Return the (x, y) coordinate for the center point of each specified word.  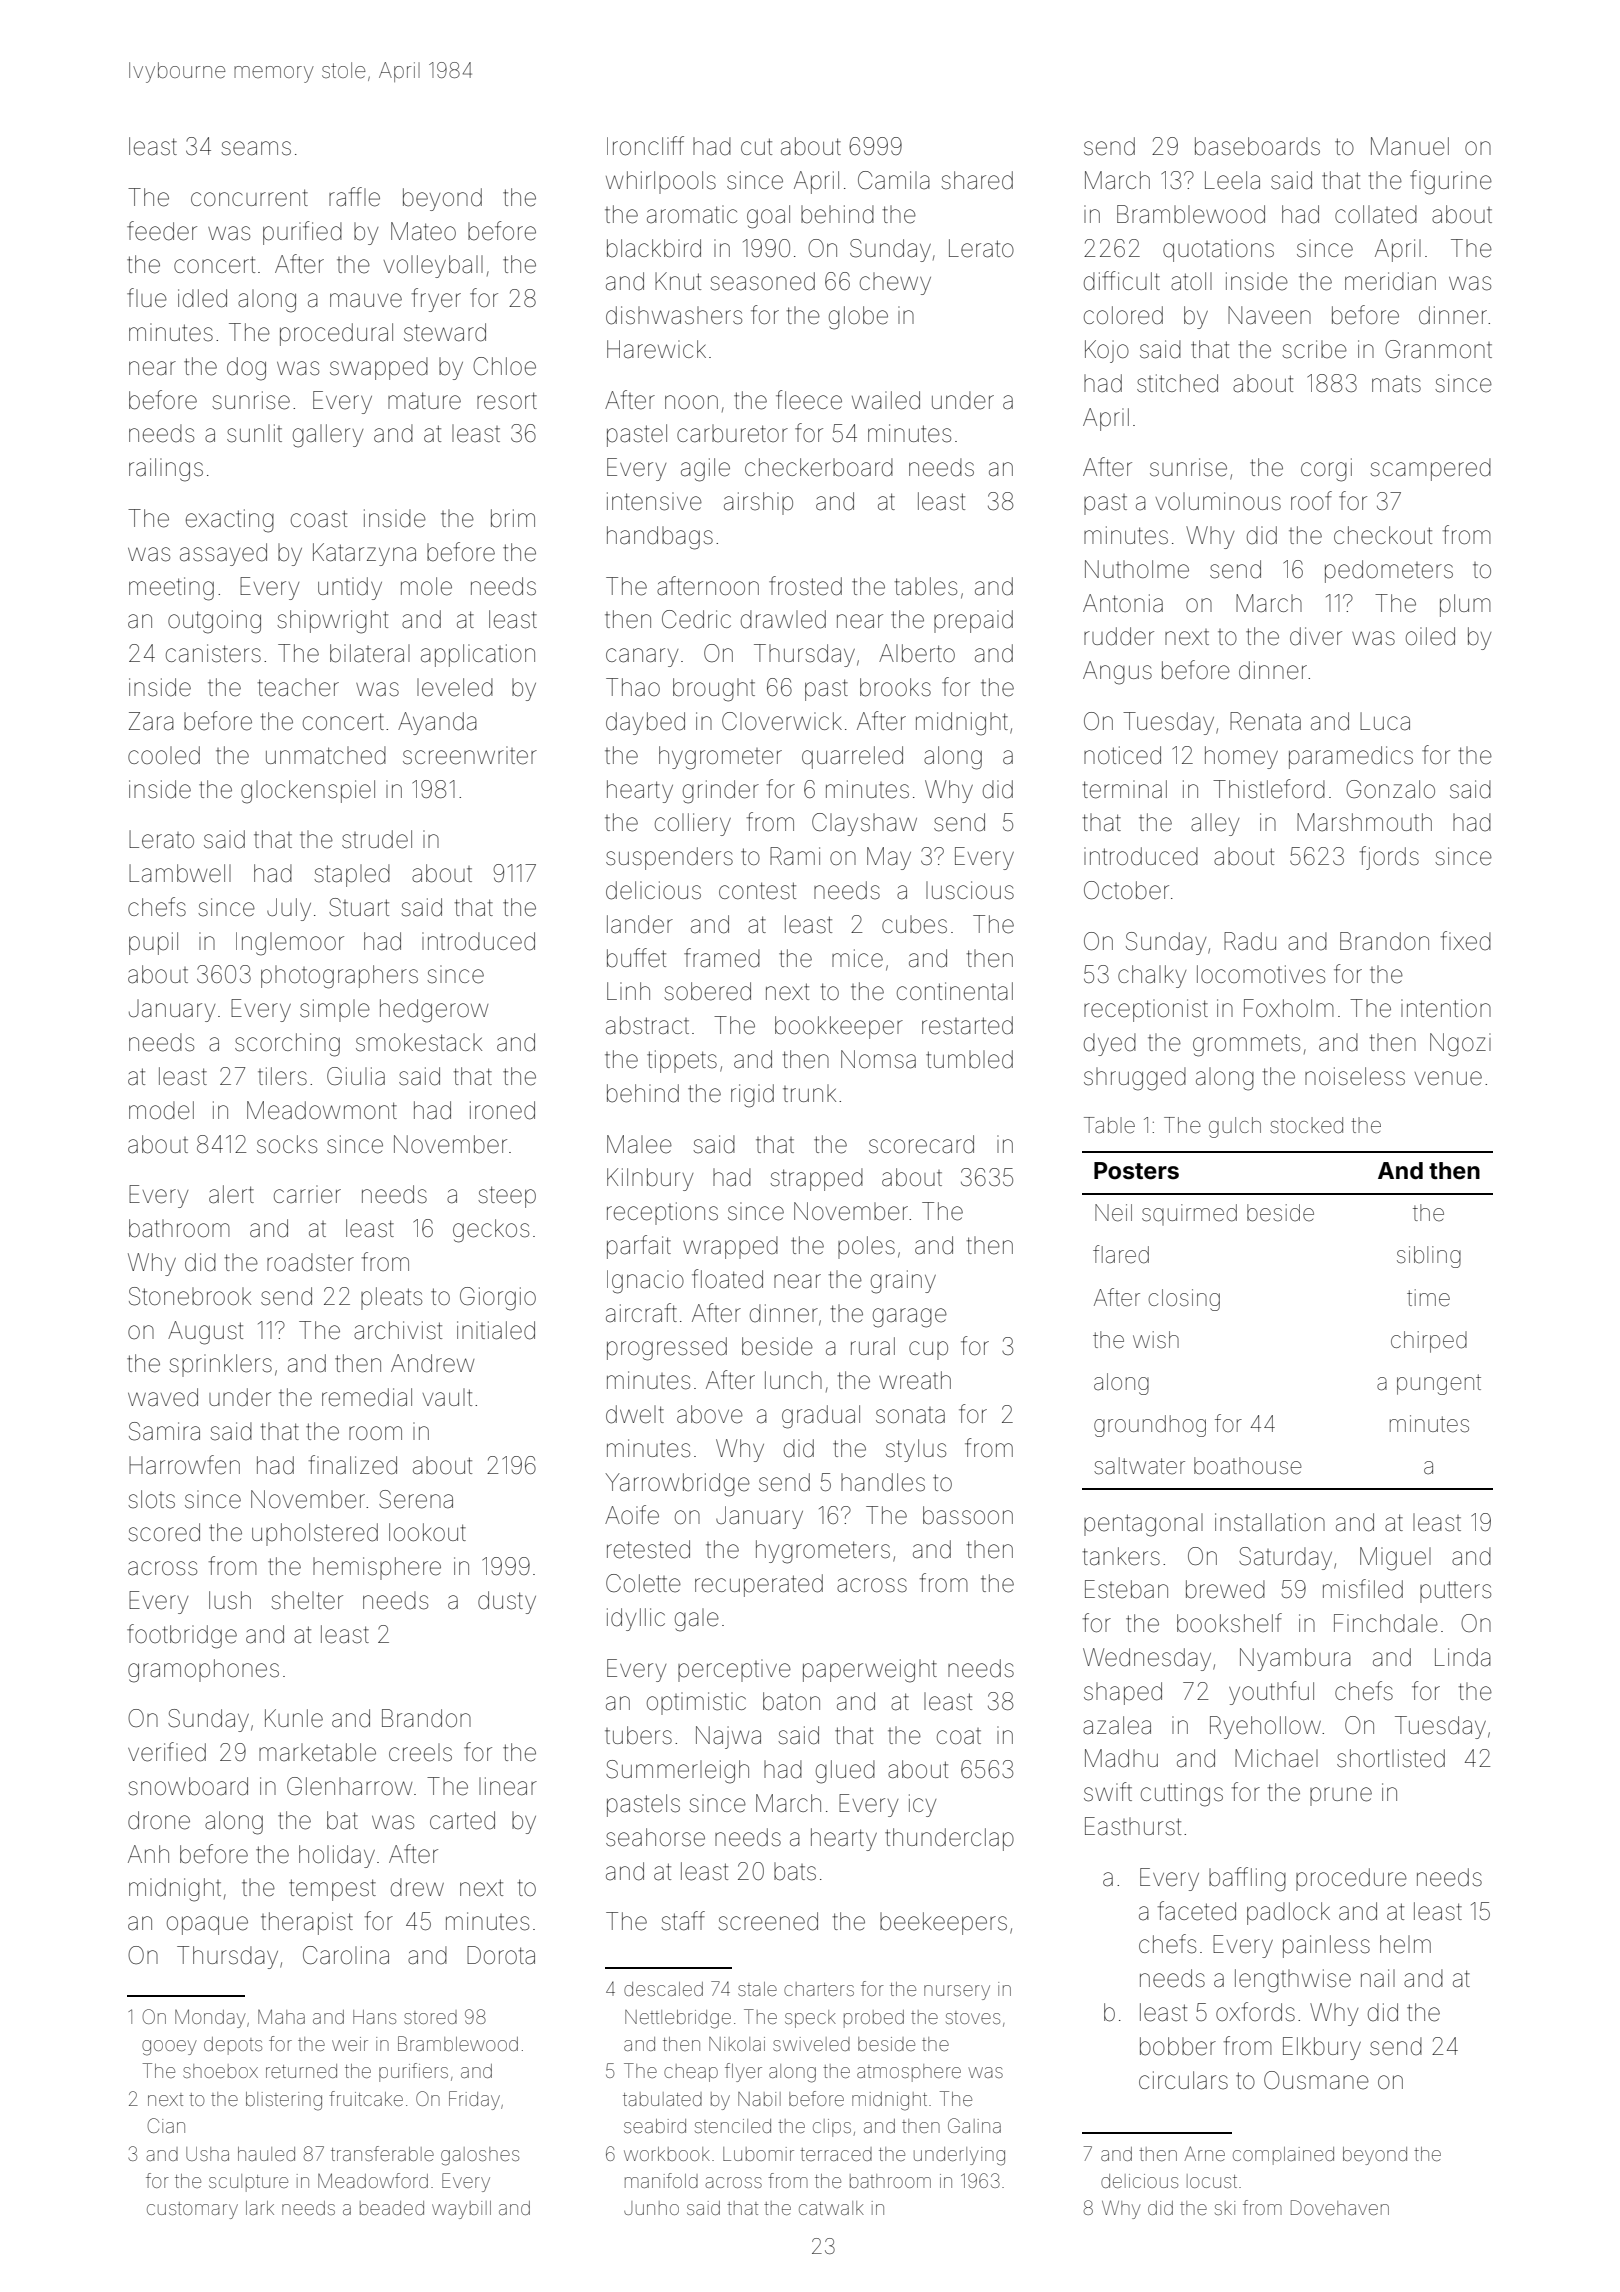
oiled (1430, 636)
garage (910, 1318)
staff (683, 1921)
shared (977, 180)
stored (430, 2017)
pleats (391, 1298)
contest (757, 891)
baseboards (1257, 146)
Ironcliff (645, 146)
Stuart (359, 907)
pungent (1439, 1384)
